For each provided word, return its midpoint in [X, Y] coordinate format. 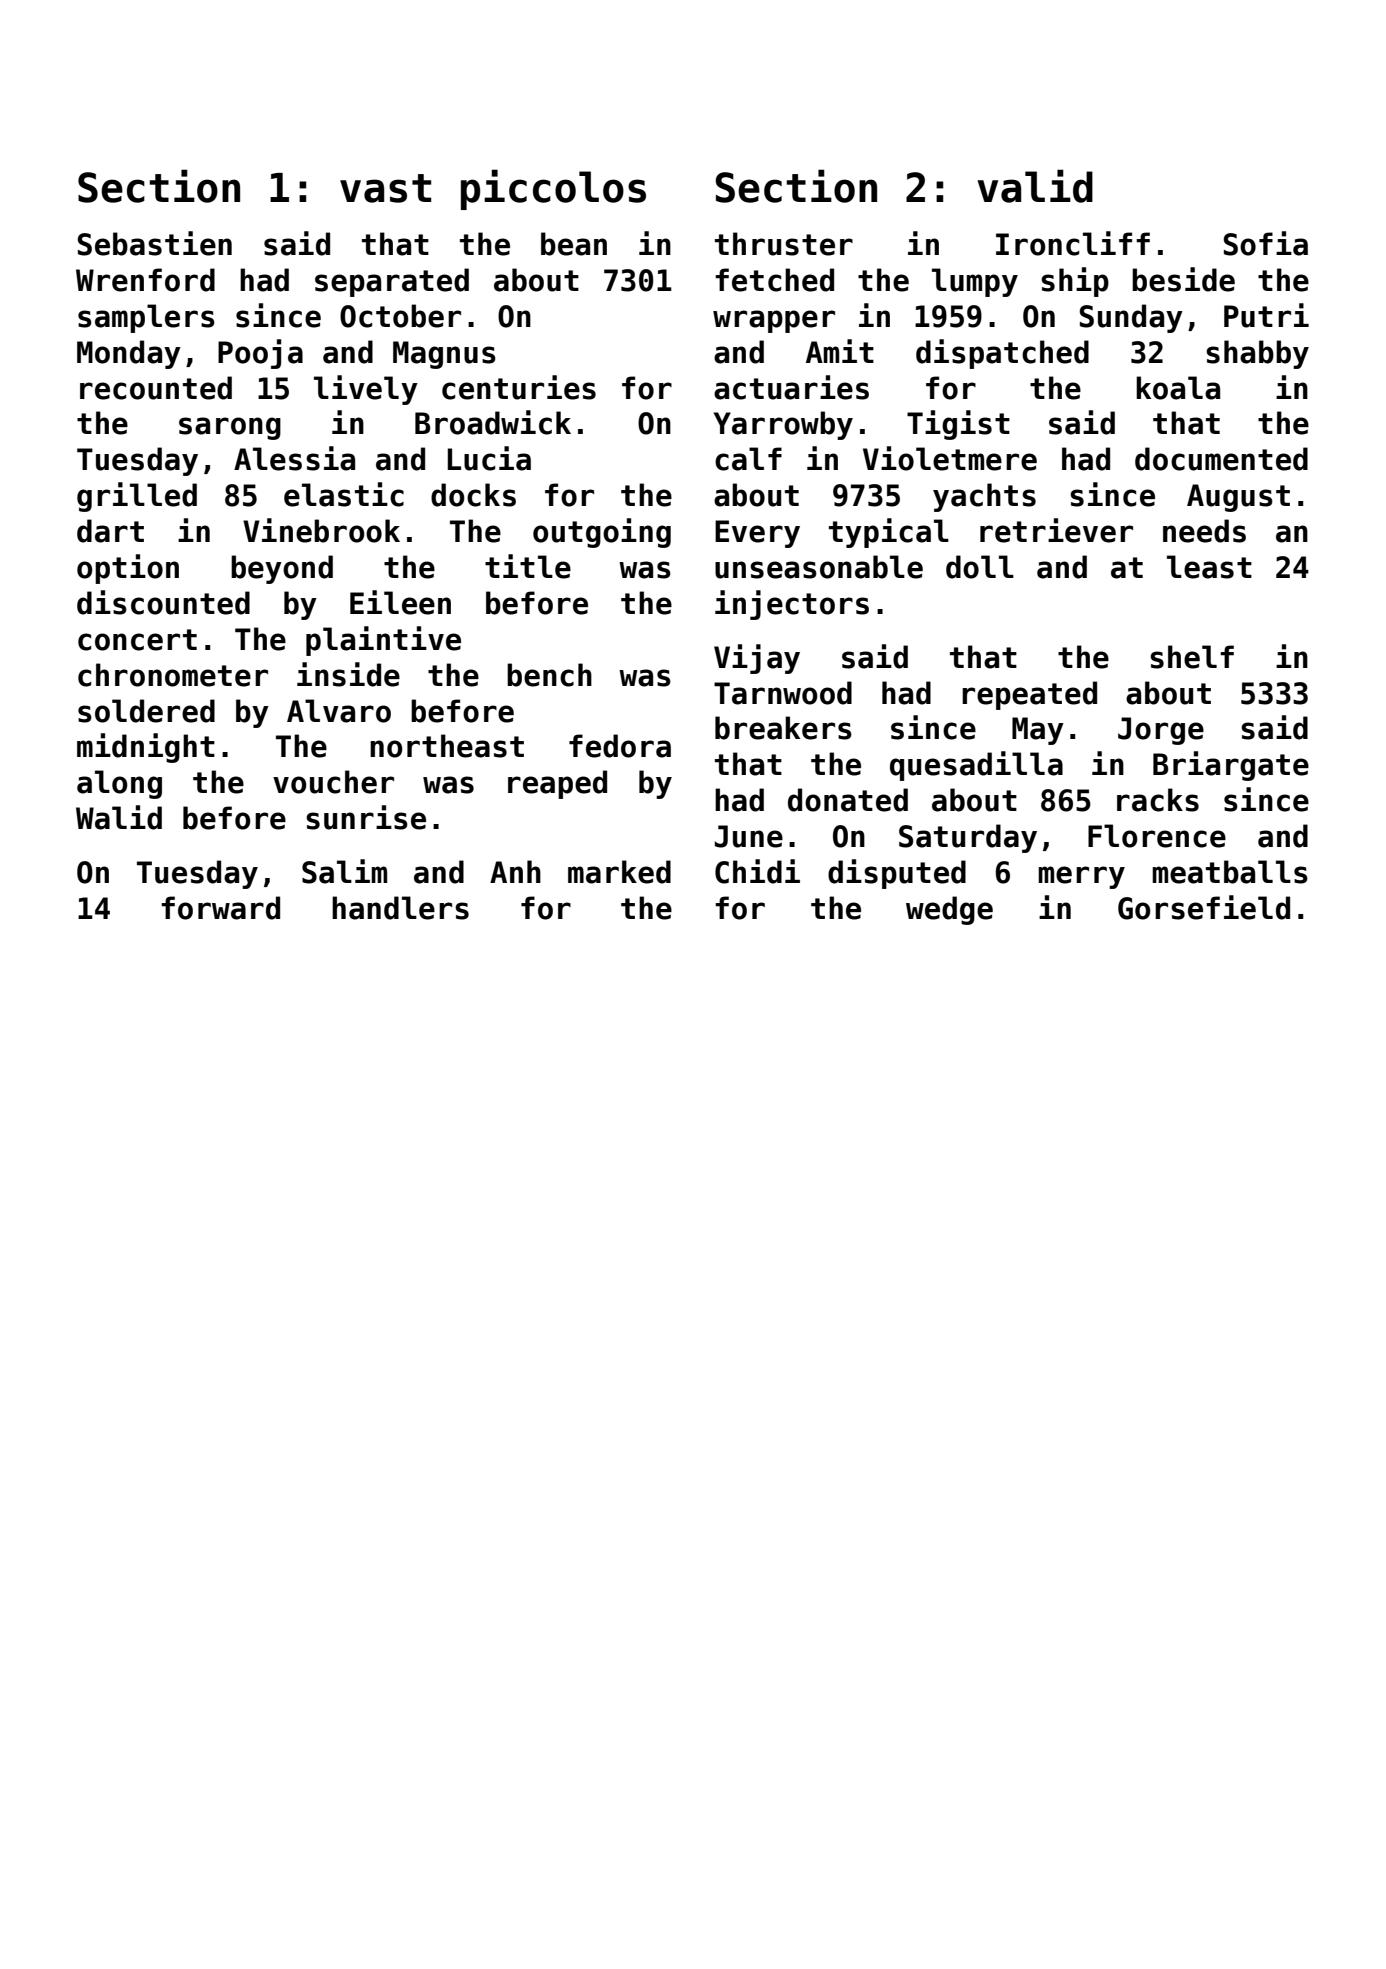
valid [1035, 186]
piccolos [553, 189]
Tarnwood [783, 693]
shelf [1192, 657]
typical [889, 533]
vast [385, 188]
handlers [400, 908]
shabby [1257, 354]
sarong [230, 428]
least [1209, 567]
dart [110, 531]
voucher [333, 782]
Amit [840, 351]
